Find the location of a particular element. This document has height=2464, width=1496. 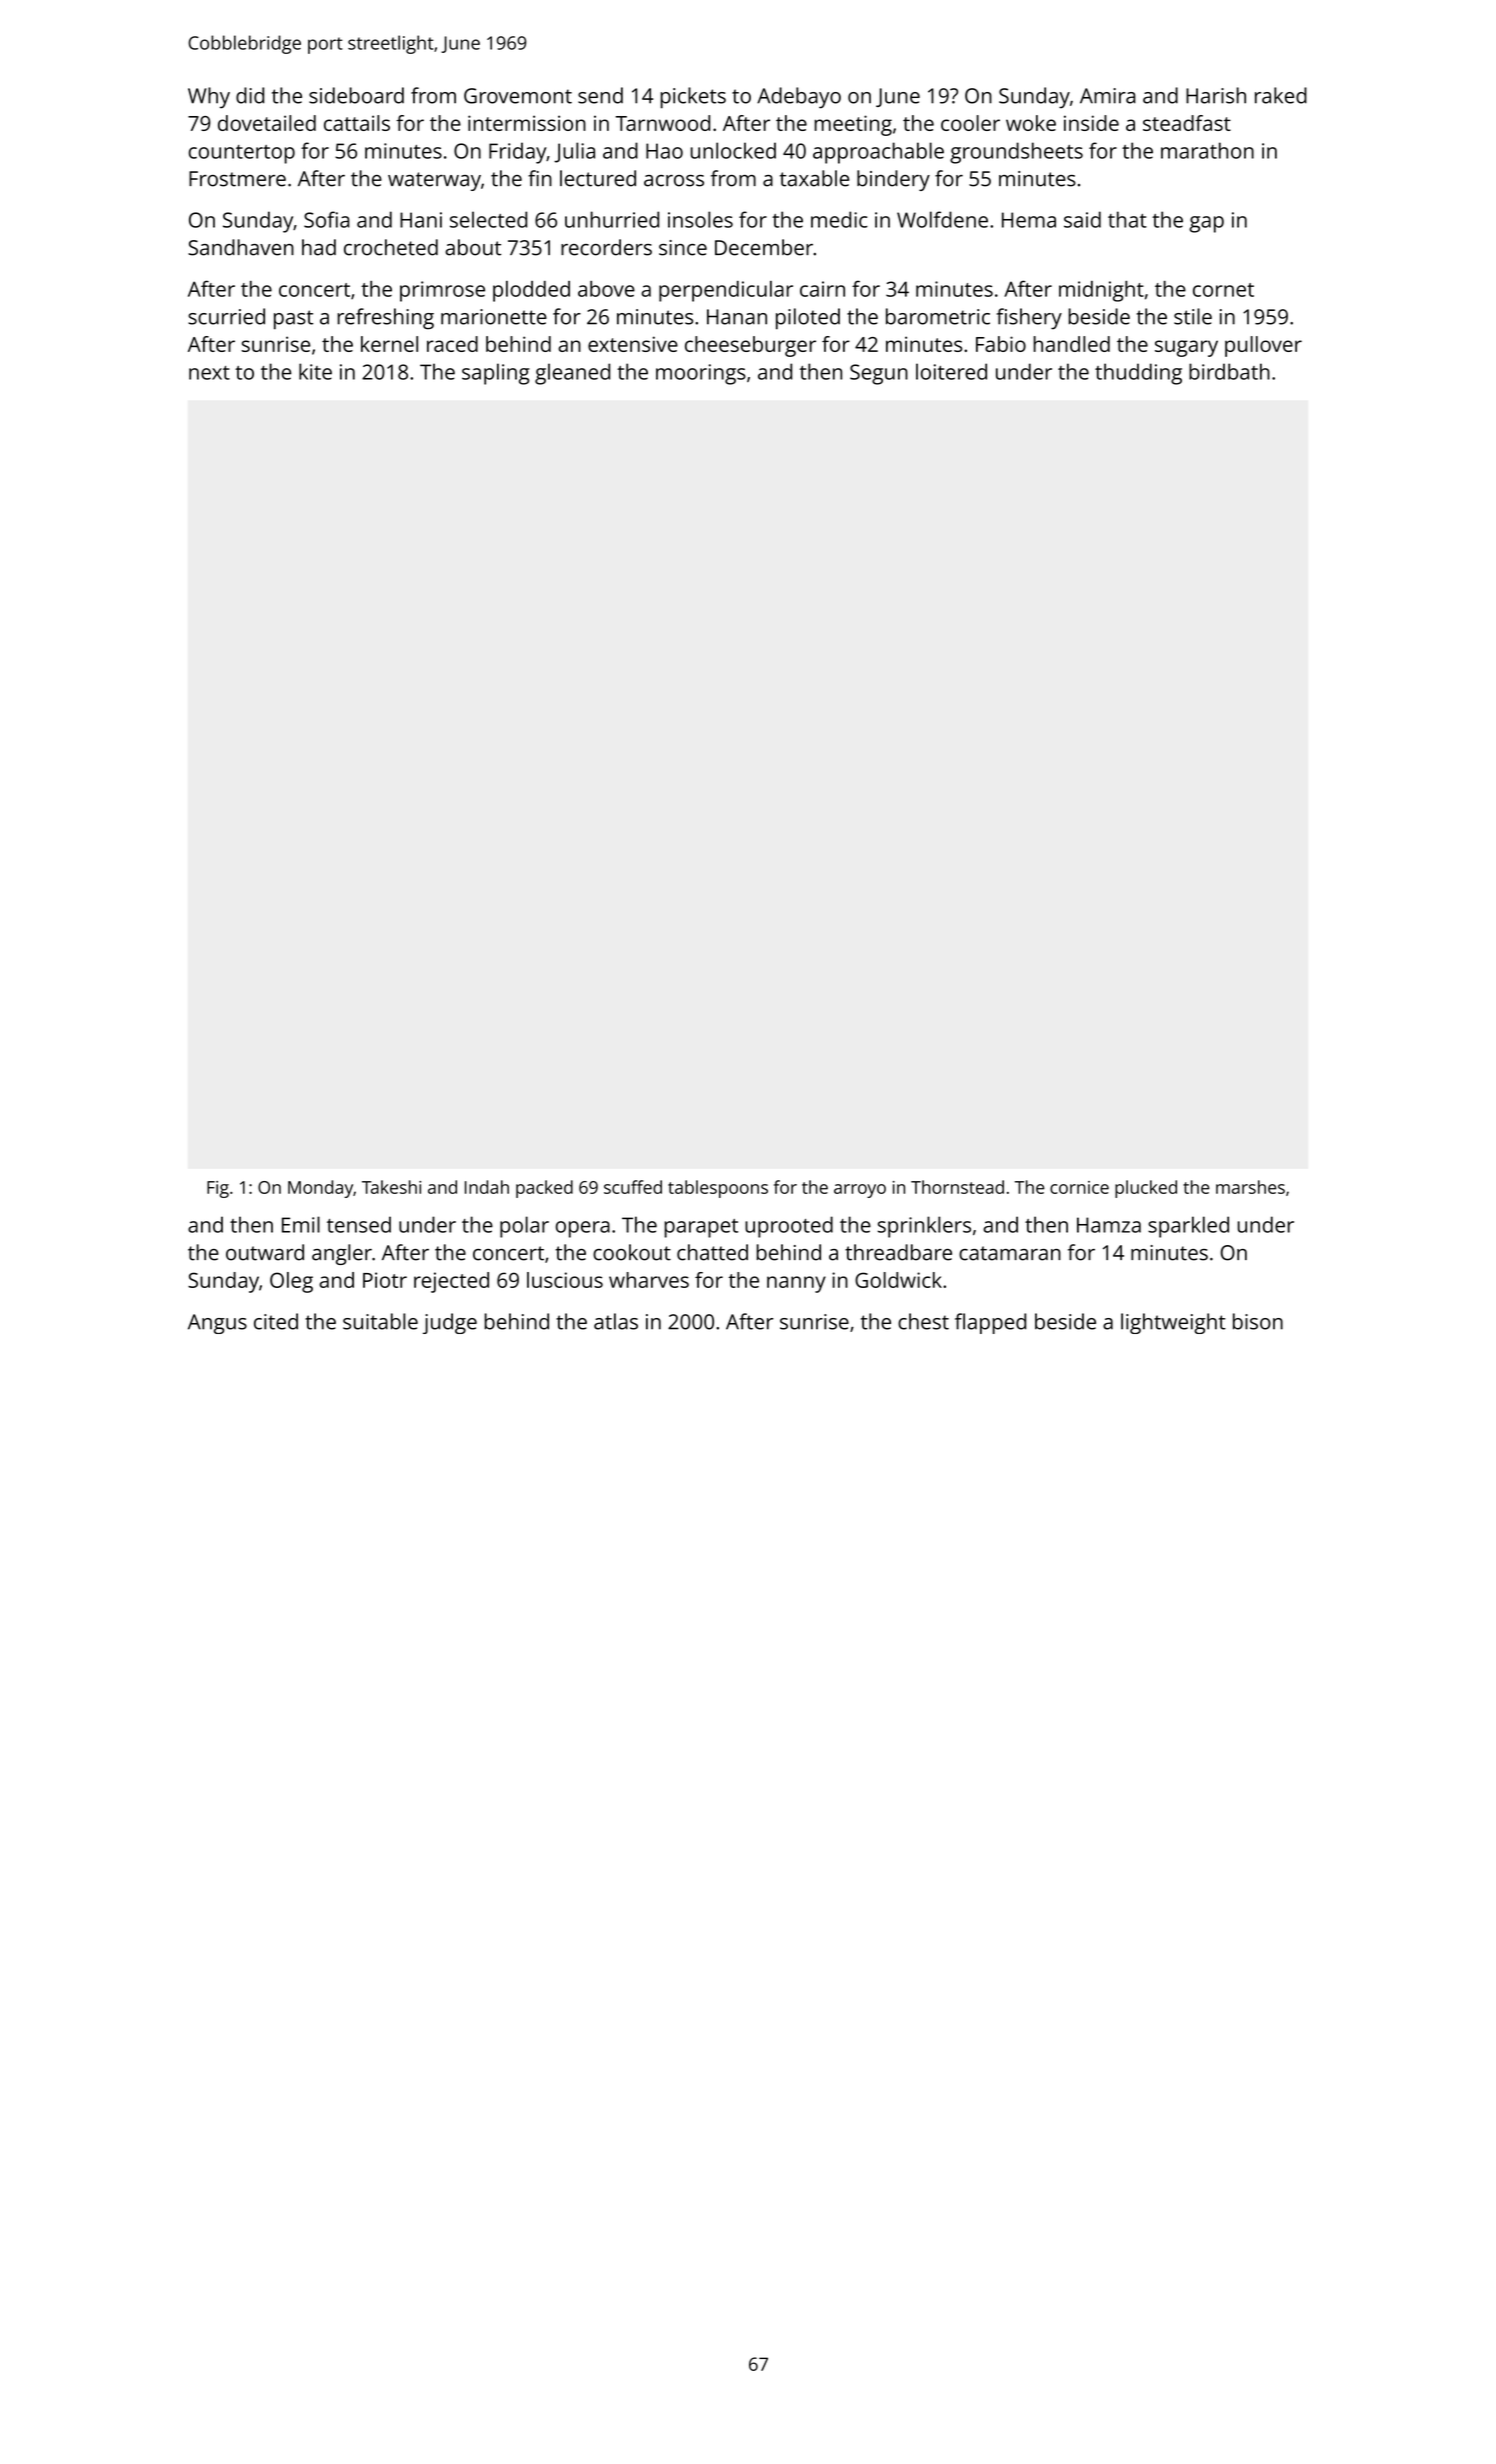

next is located at coordinates (209, 373).
